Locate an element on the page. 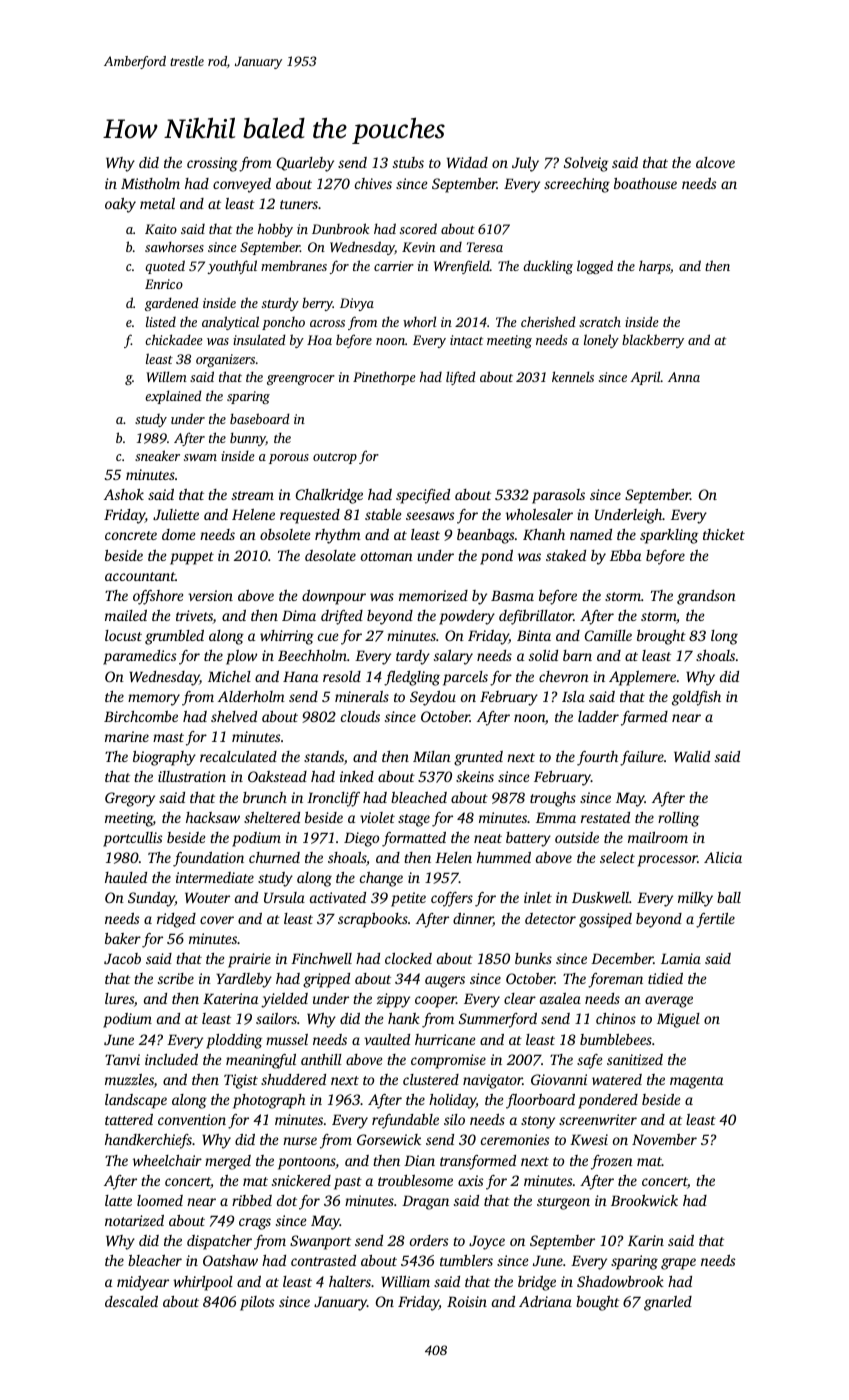 The height and width of the image is (1400, 849). intact is located at coordinates (466, 340).
